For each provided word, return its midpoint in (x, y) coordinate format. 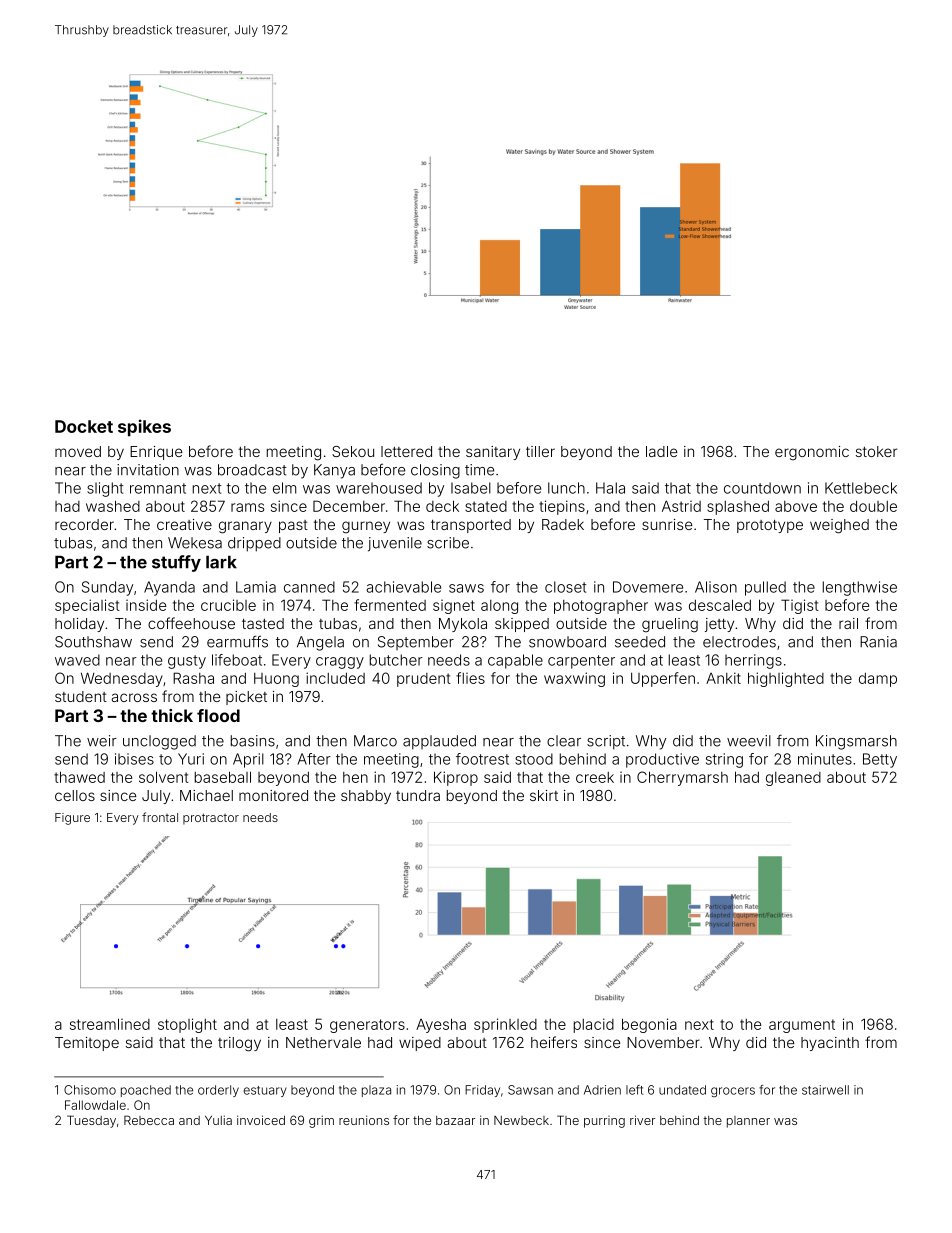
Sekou (353, 451)
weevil (749, 741)
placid (594, 1025)
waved (77, 660)
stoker (876, 451)
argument (802, 1026)
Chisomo (90, 1090)
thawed (79, 777)
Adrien (602, 1090)
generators (367, 1026)
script (606, 742)
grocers (733, 1092)
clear (564, 741)
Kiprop (456, 778)
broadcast (252, 470)
